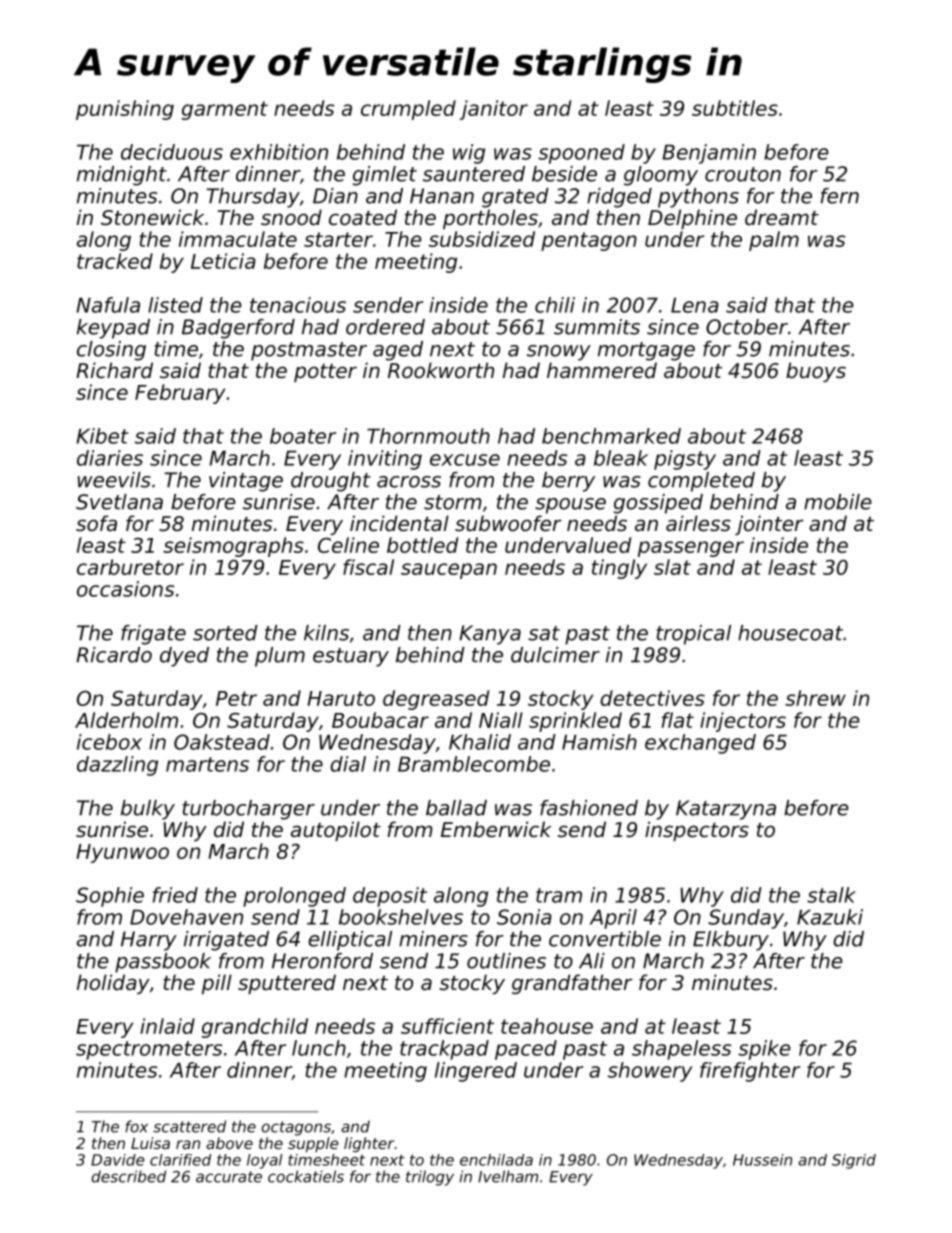 This image has height=1233, width=952. I want to click on subtitles, so click(735, 108).
